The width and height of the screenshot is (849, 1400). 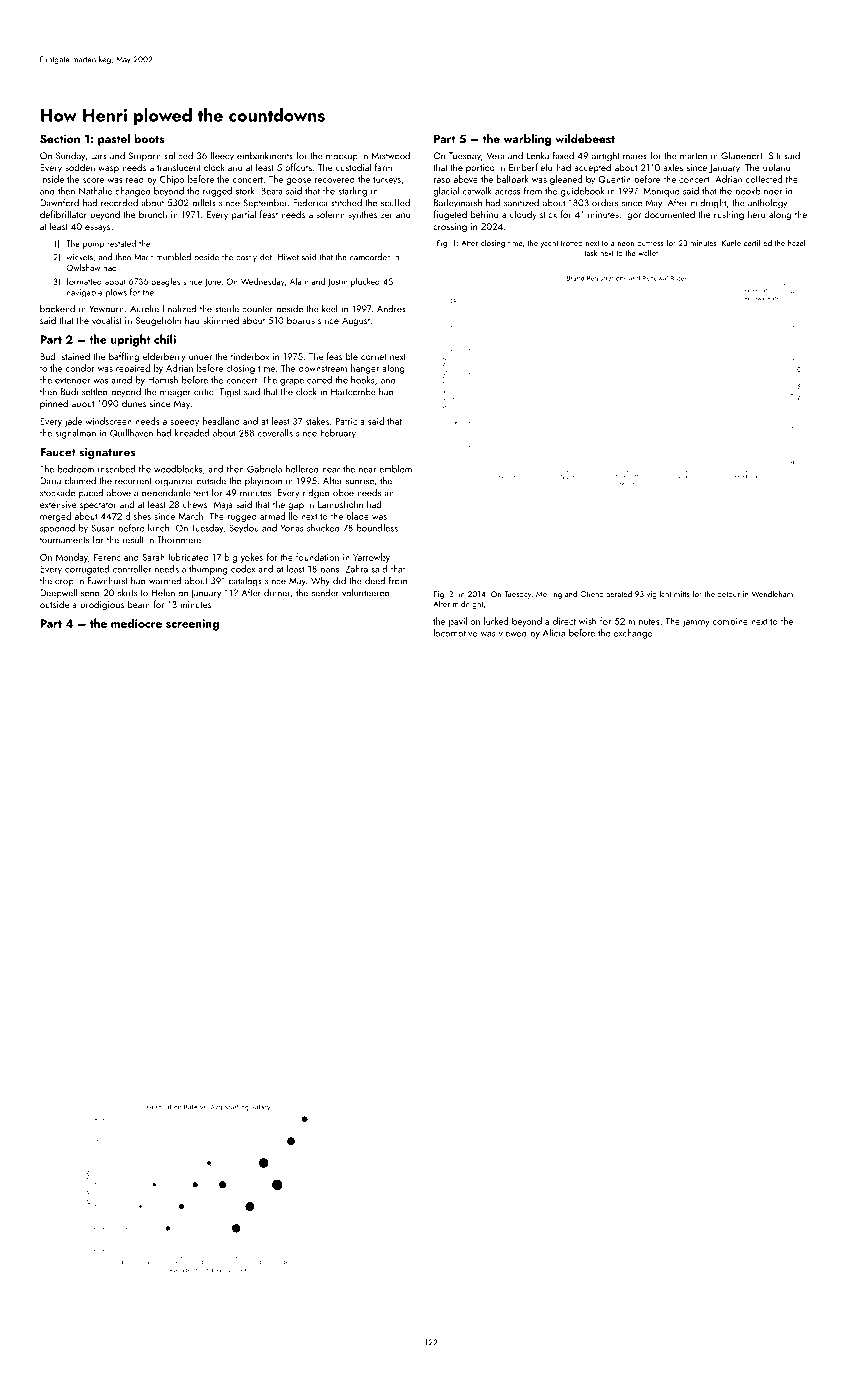 What do you see at coordinates (179, 540) in the screenshot?
I see `Thornmere` at bounding box center [179, 540].
